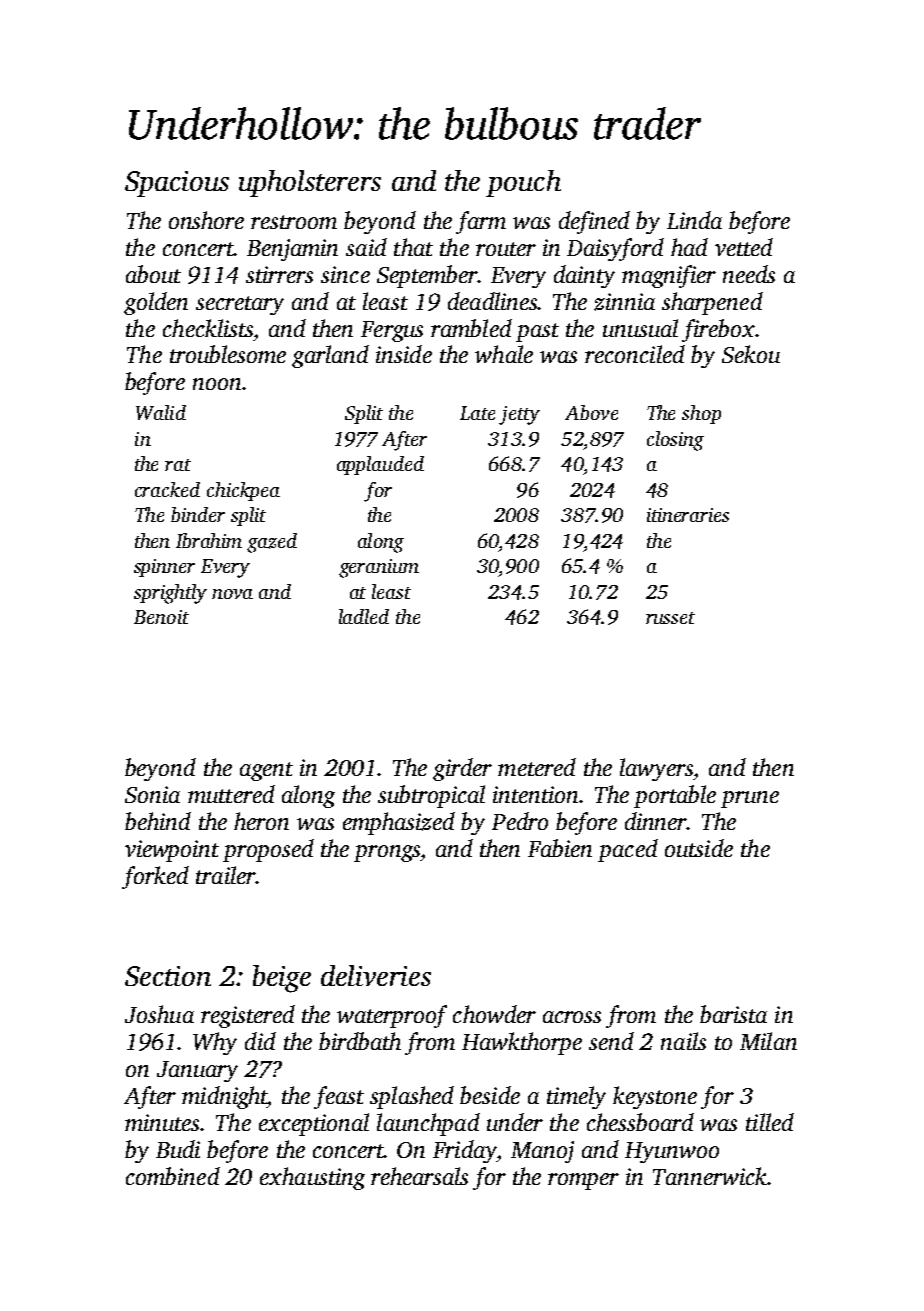  I want to click on had, so click(689, 247).
